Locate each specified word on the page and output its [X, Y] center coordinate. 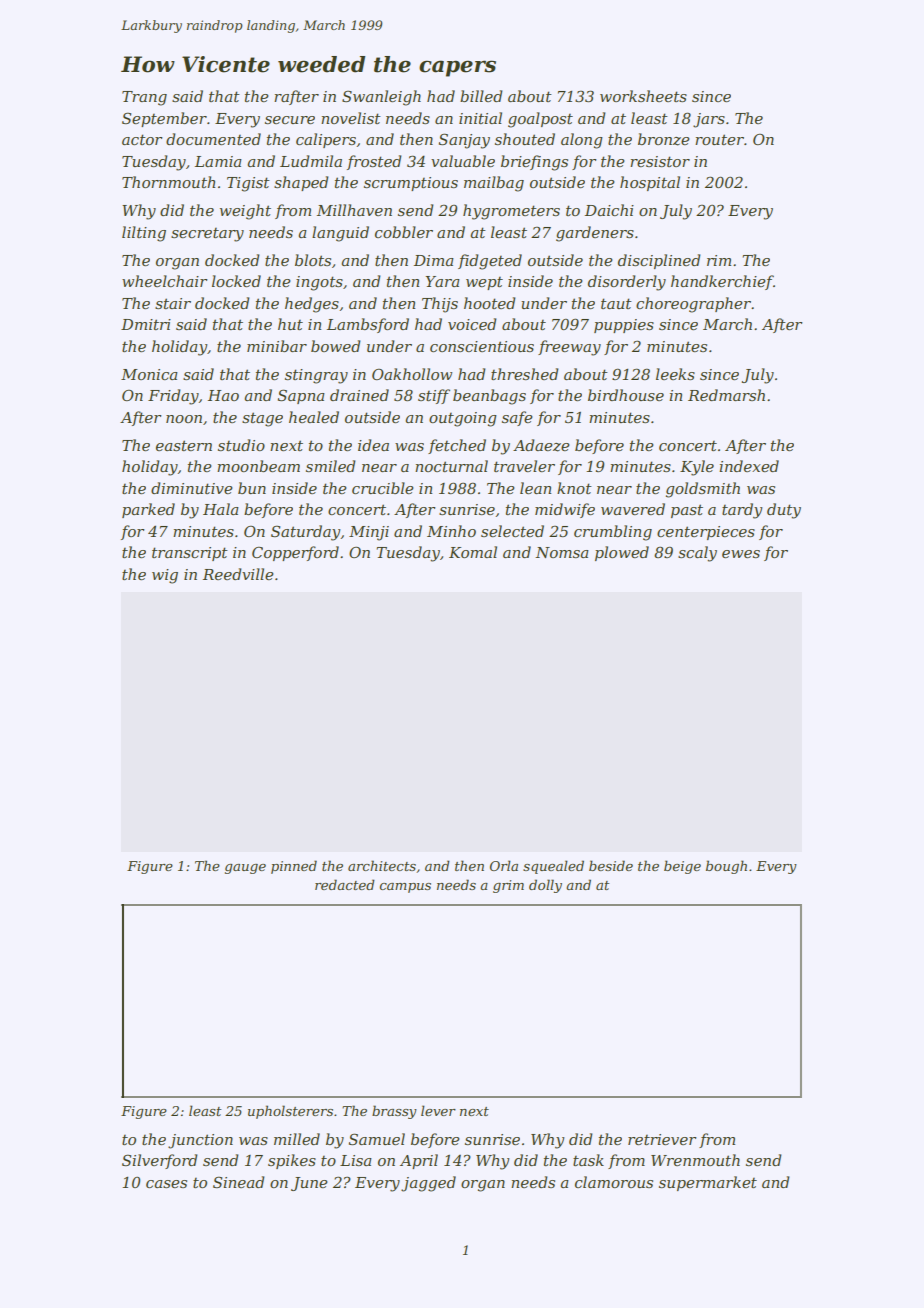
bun [252, 488]
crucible [383, 488]
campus [405, 888]
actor [142, 139]
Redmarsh [726, 395]
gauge [245, 869]
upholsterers [290, 1112]
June [309, 1184]
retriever [662, 1139]
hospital [650, 183]
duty [784, 511]
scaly [697, 554]
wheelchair [165, 281]
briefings [534, 163]
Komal [473, 552]
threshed [525, 374]
